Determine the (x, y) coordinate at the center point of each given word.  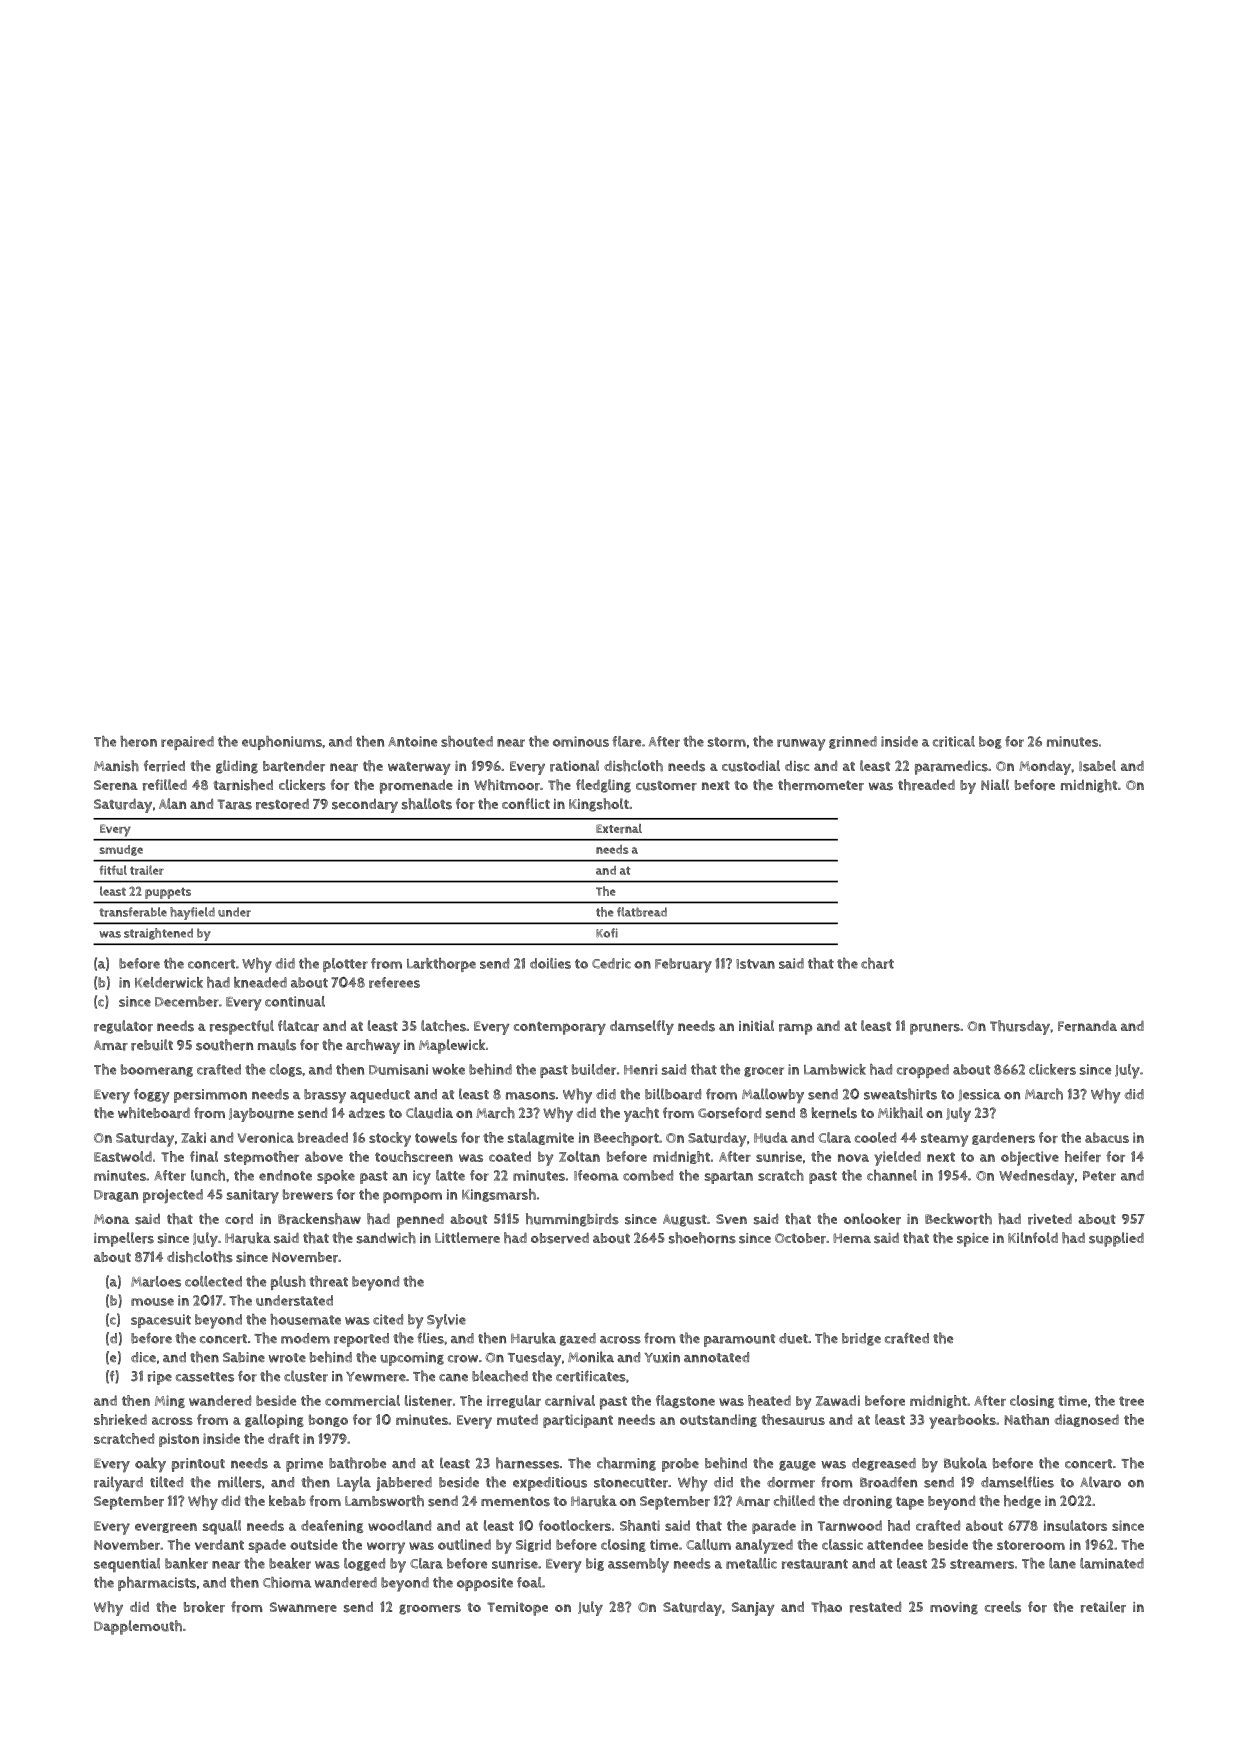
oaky (150, 1465)
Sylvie (446, 1321)
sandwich (386, 1238)
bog (990, 742)
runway (801, 745)
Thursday (1020, 1027)
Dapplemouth (138, 1627)
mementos (515, 1502)
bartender (294, 766)
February (683, 965)
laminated (1112, 1563)
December (187, 1001)
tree (1131, 1401)
